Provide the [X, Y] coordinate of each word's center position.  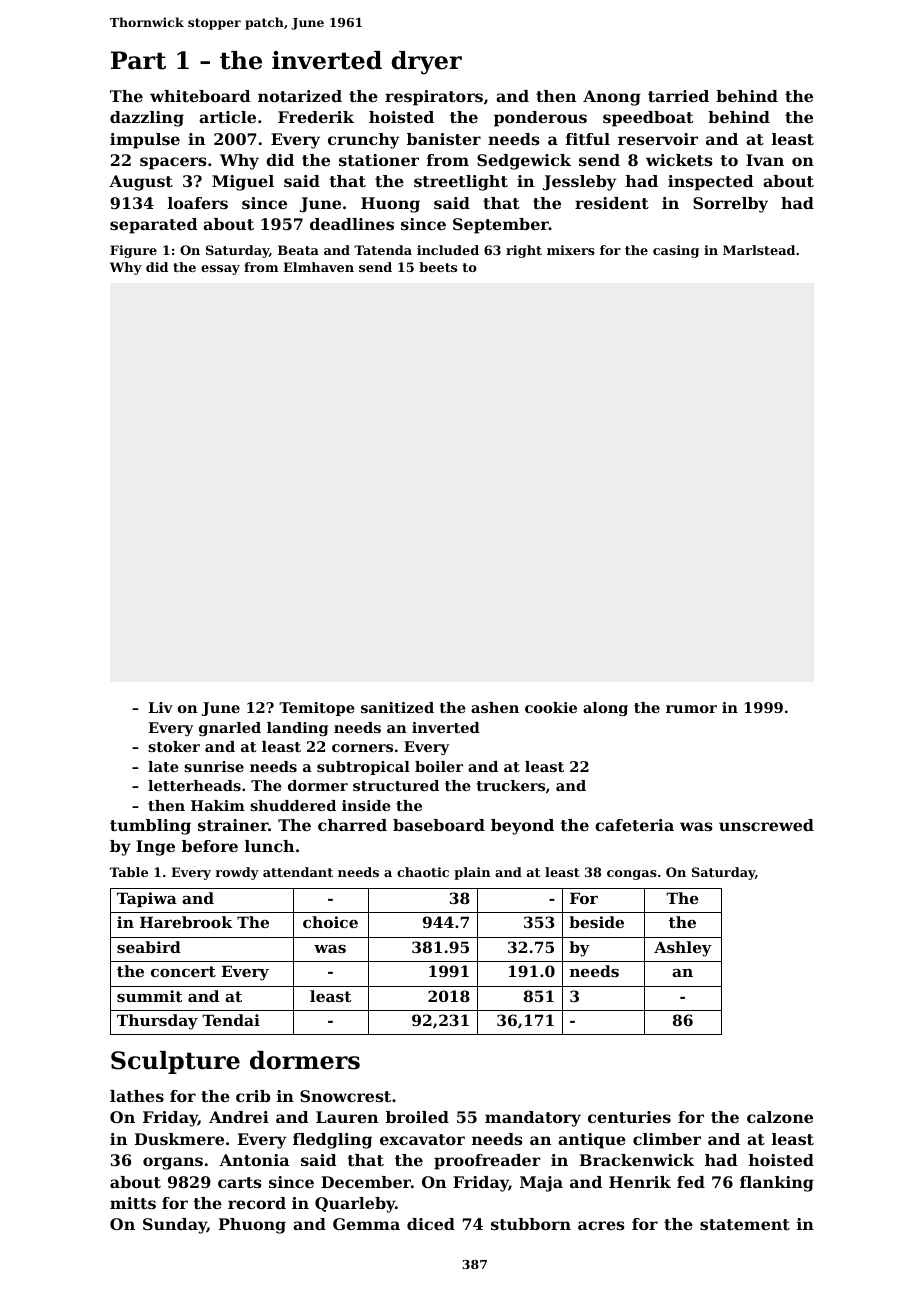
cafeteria [634, 825]
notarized [300, 96]
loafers [198, 203]
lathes [137, 1096]
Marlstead [759, 250]
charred [352, 825]
